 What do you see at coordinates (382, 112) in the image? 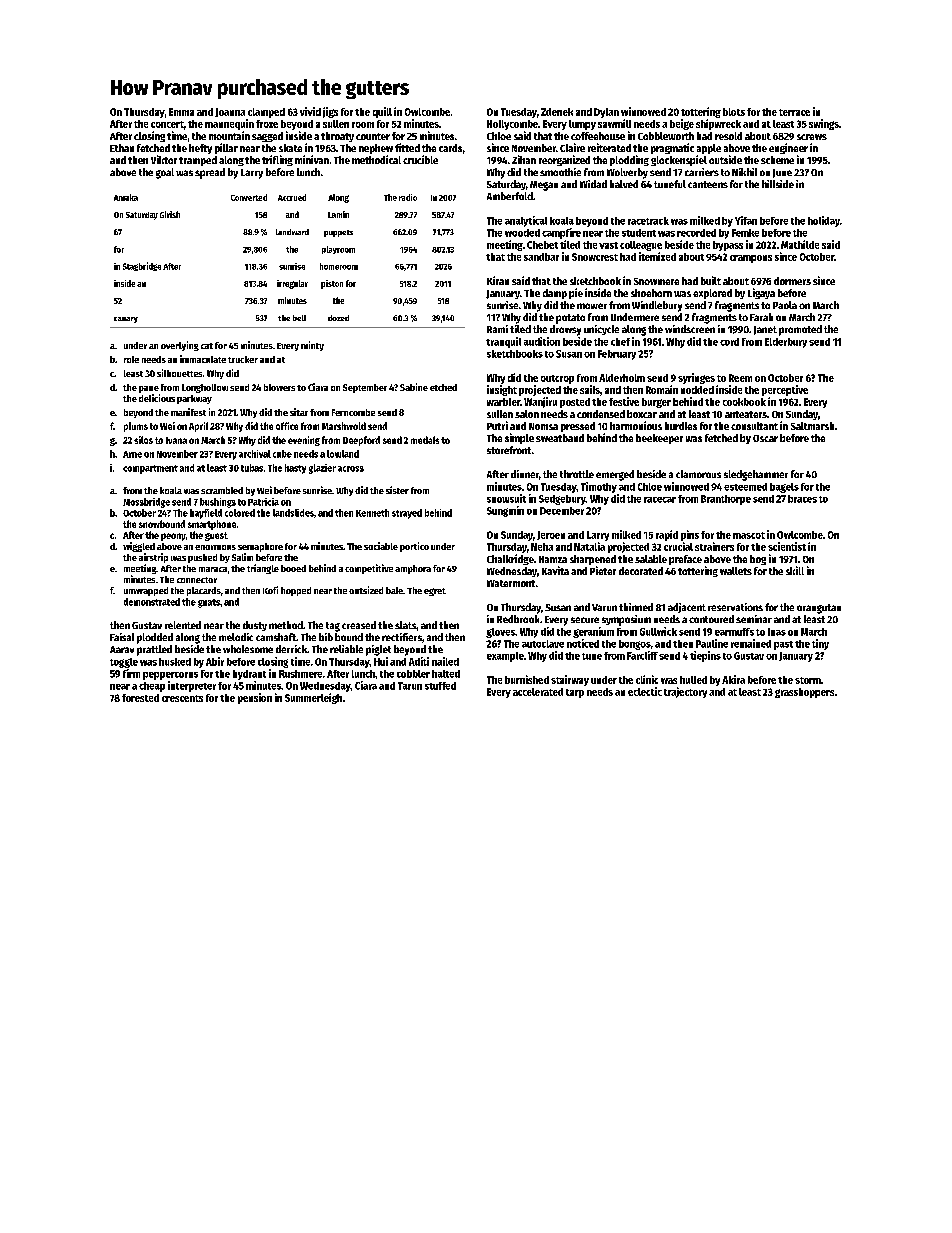
I see `quill` at bounding box center [382, 112].
